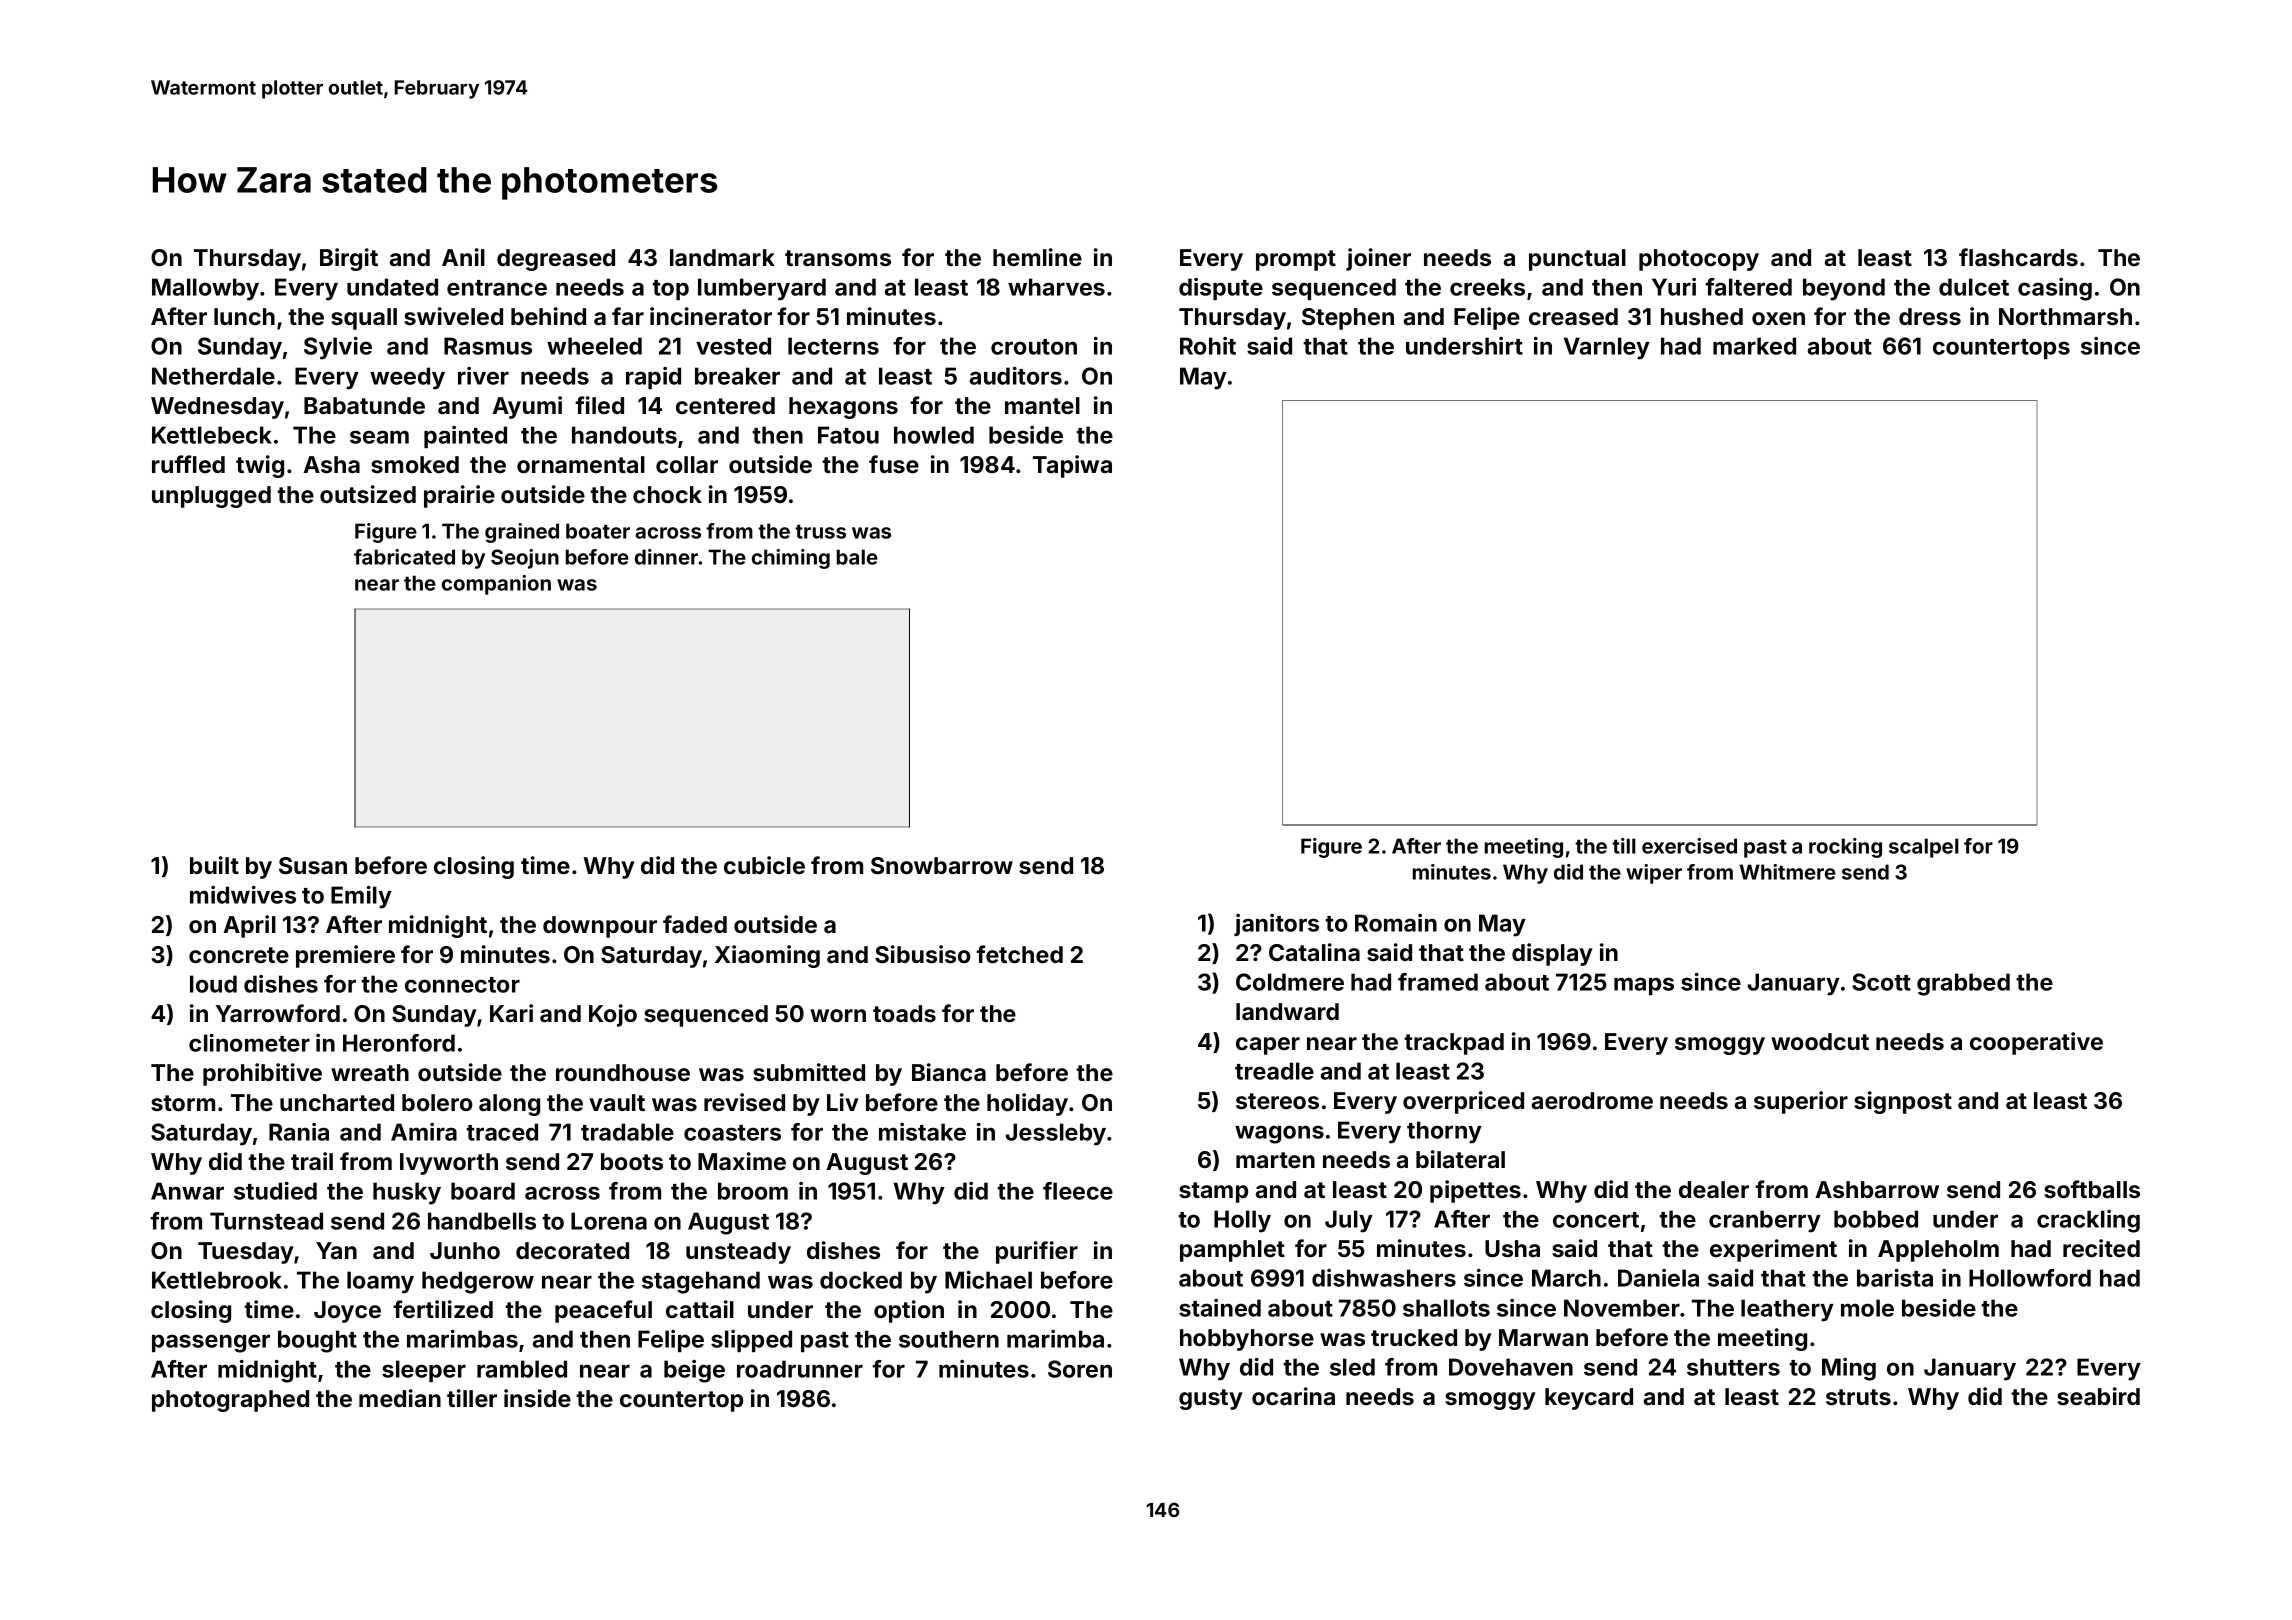  What do you see at coordinates (212, 435) in the page?
I see `Kettlebeck` at bounding box center [212, 435].
